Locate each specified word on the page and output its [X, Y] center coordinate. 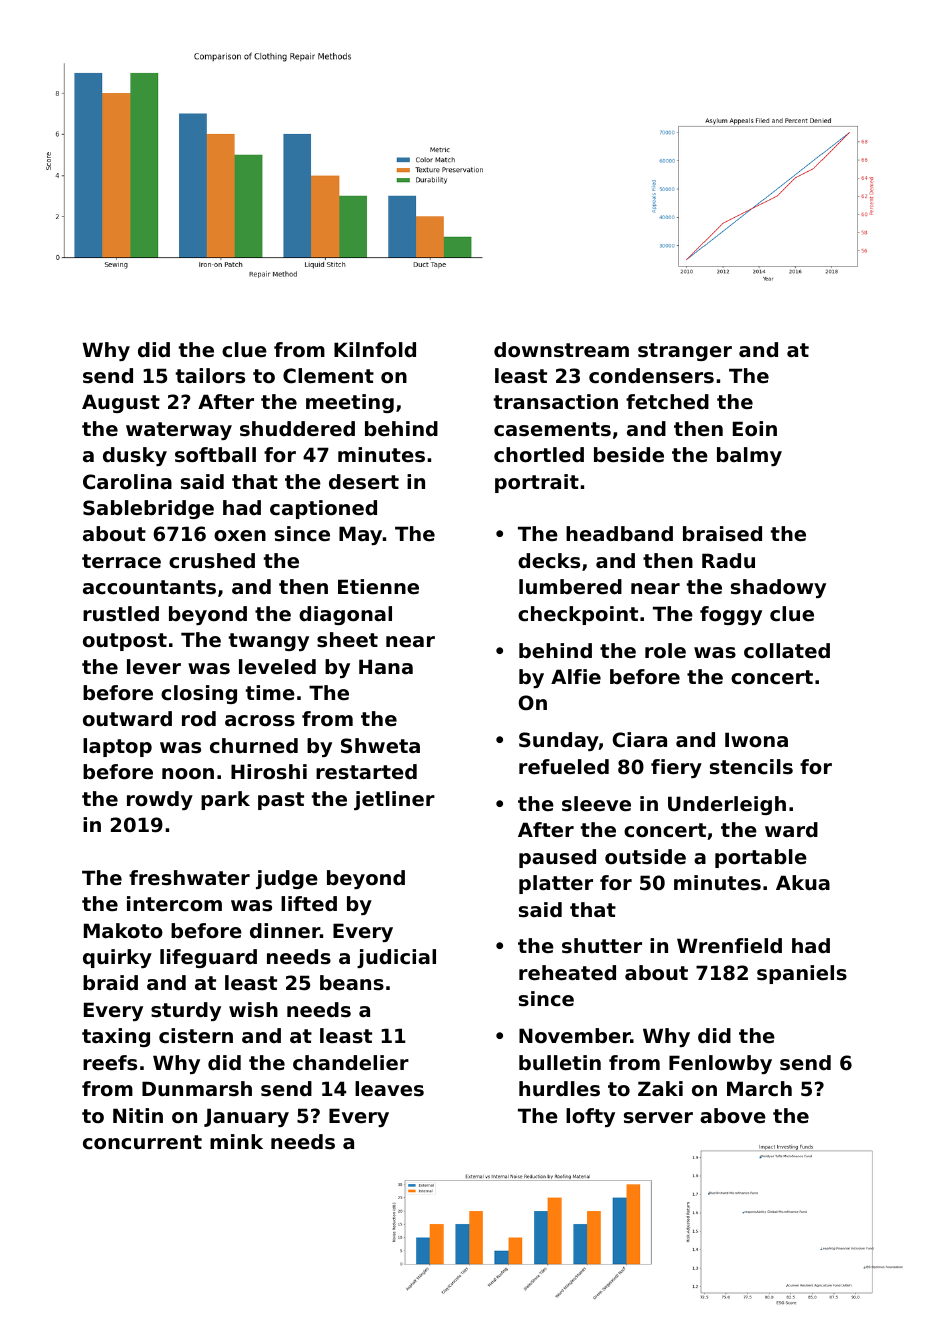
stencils [751, 767]
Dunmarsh [197, 1089]
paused [557, 858]
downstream [561, 350]
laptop [117, 747]
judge [287, 879]
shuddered [297, 429]
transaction [556, 402]
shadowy [778, 588]
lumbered [570, 587]
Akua [803, 883]
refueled [564, 767]
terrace [121, 561]
